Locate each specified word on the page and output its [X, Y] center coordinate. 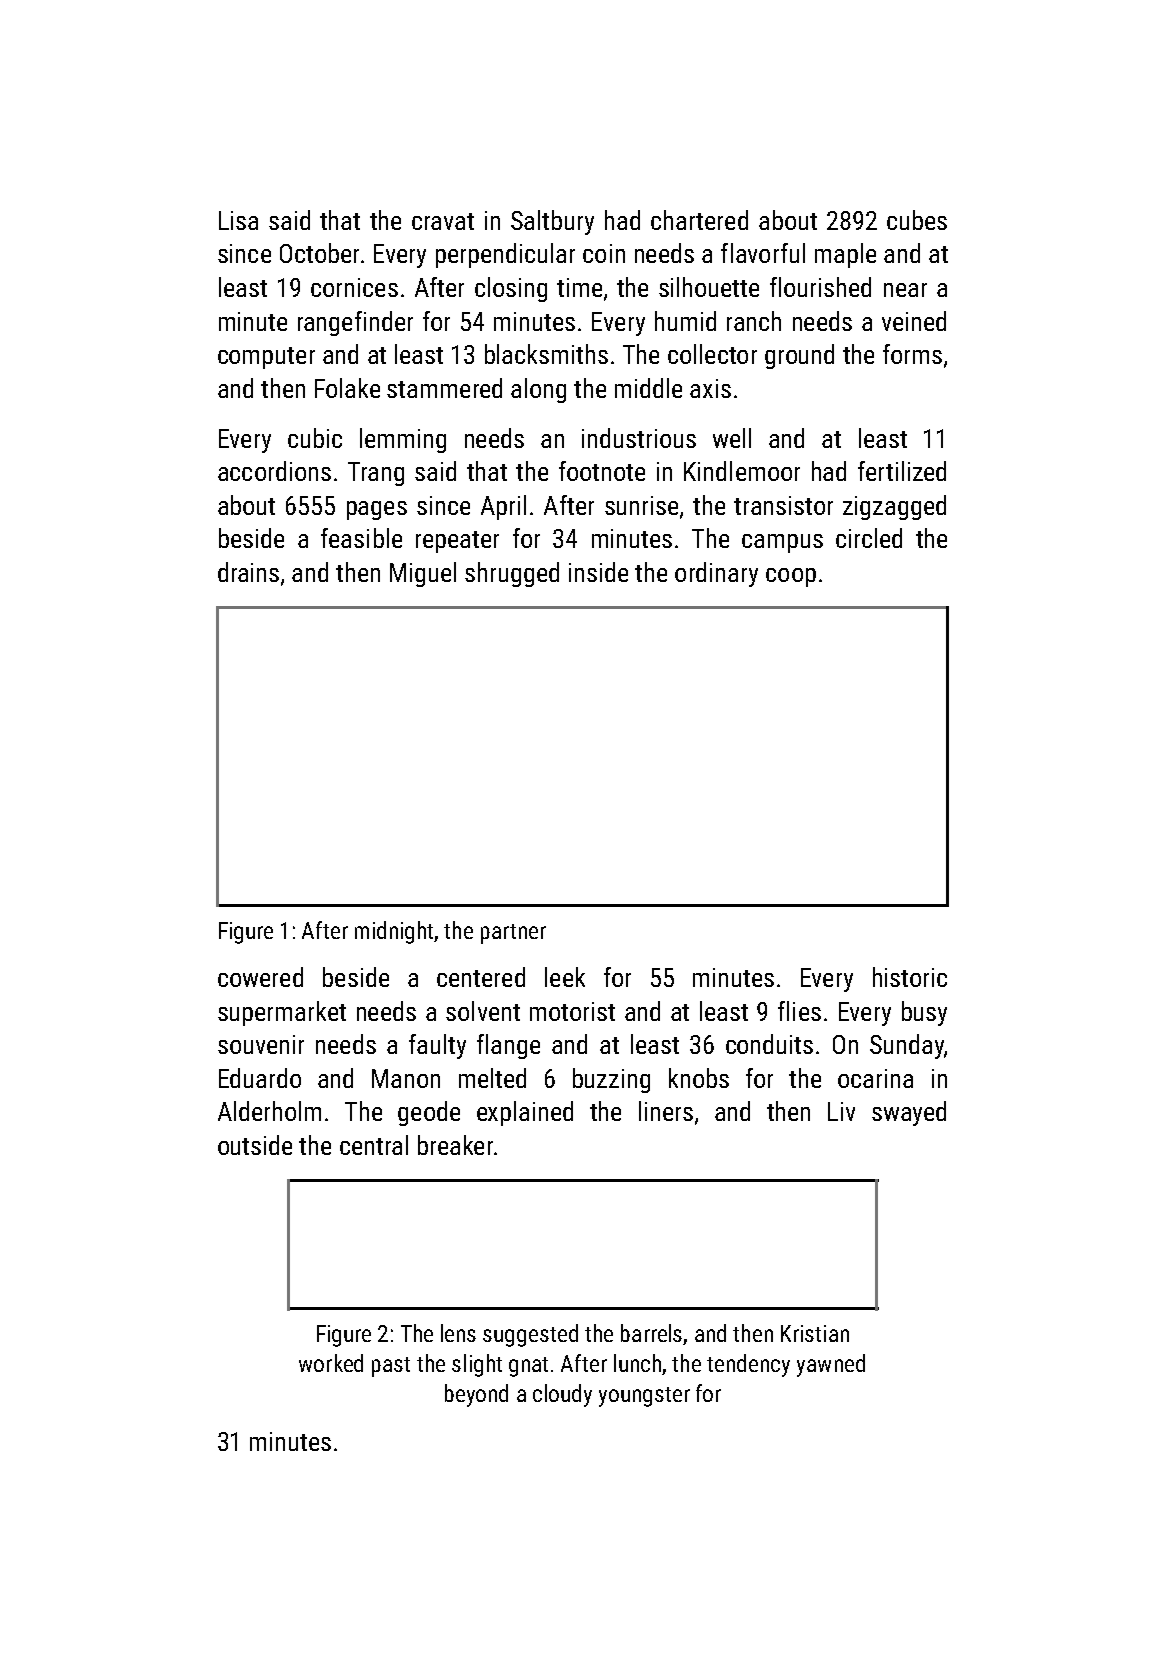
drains [248, 572]
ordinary [716, 574]
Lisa [238, 220]
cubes [917, 220]
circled [869, 538]
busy [924, 1013]
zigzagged [894, 507]
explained [525, 1113]
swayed [909, 1113]
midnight [394, 932]
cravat [443, 221]
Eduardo [260, 1078]
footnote [602, 471]
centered [481, 977]
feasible [361, 538]
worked [331, 1363]
